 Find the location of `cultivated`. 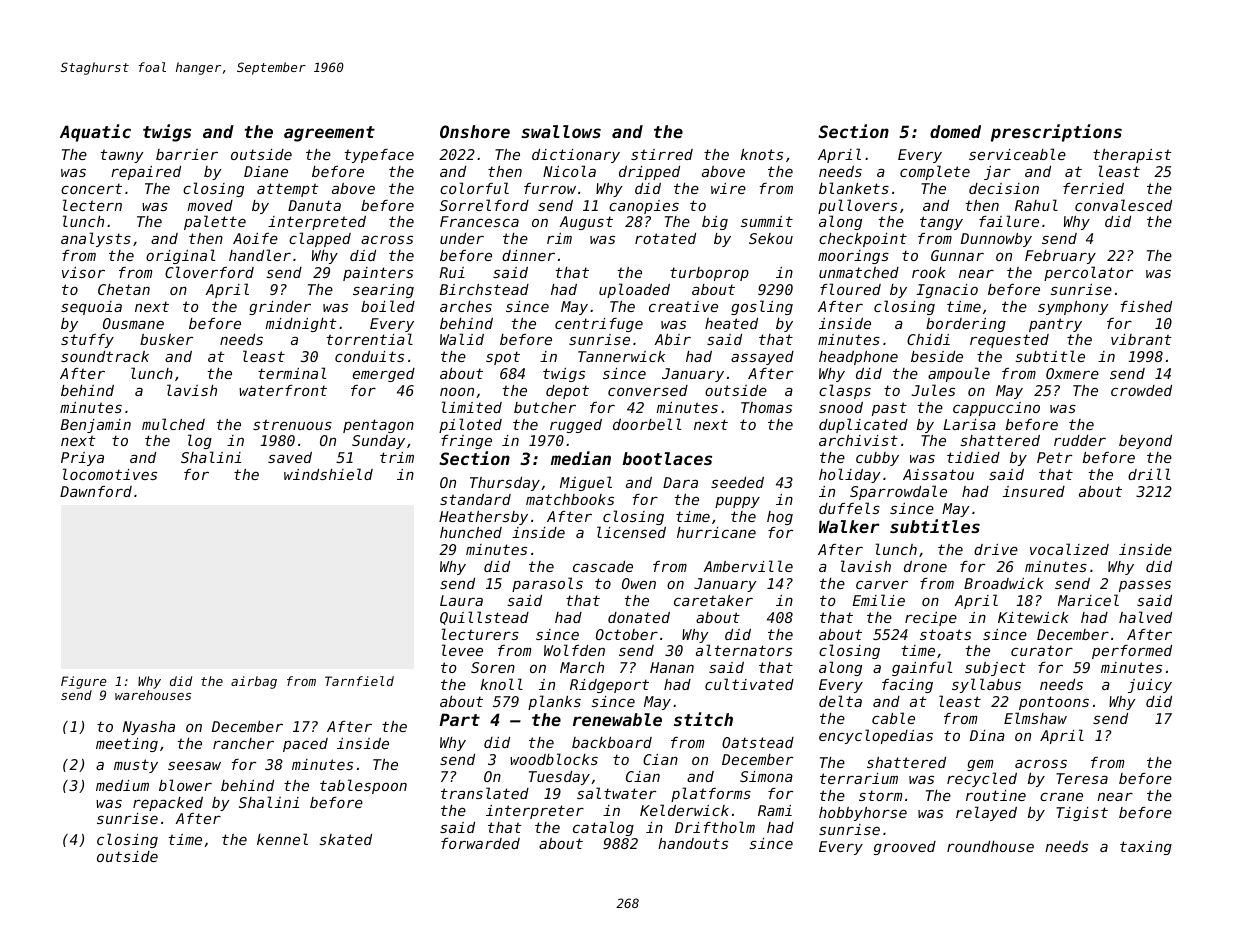

cultivated is located at coordinates (749, 684).
